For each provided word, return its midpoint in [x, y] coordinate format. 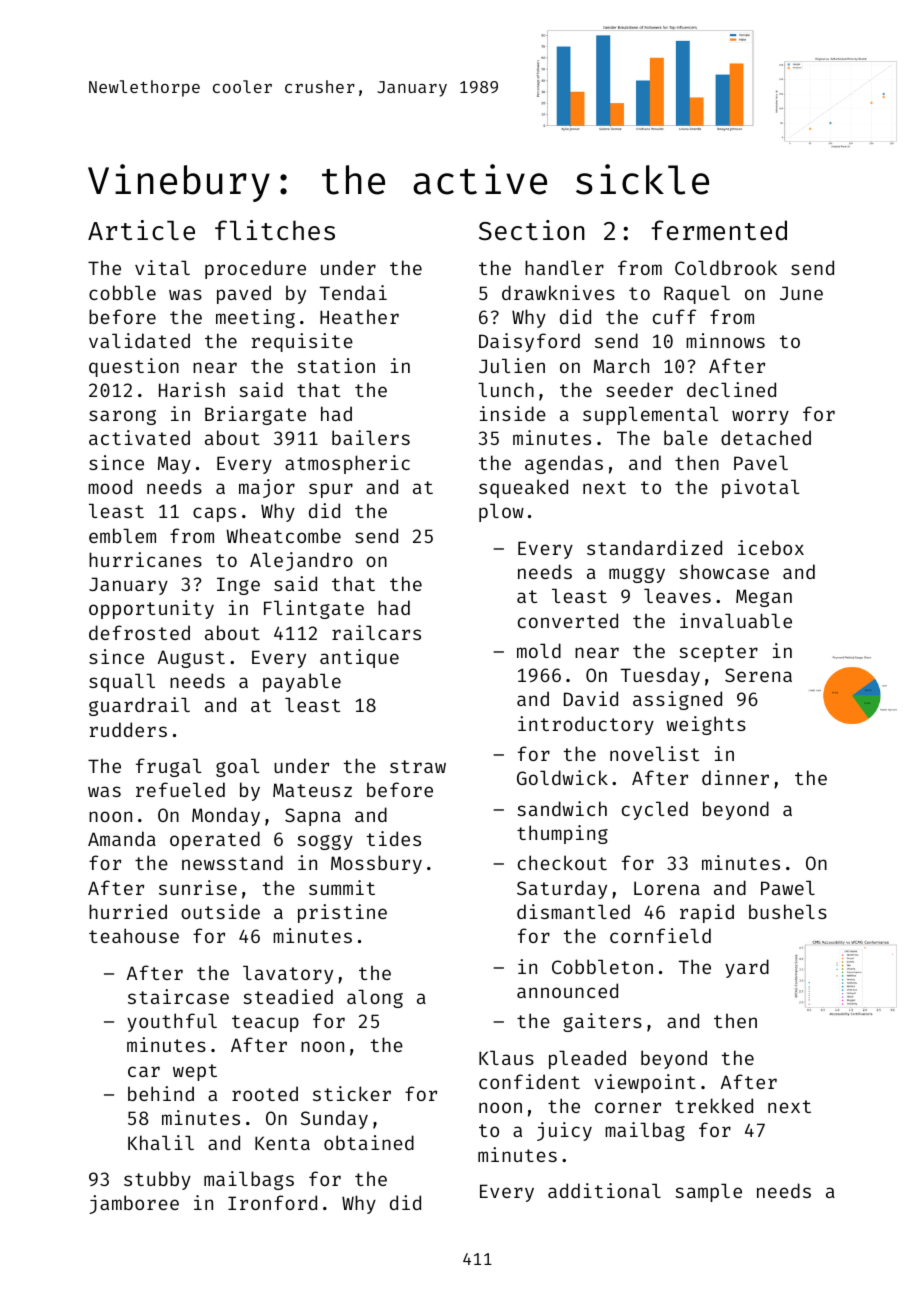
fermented [719, 230]
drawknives [558, 292]
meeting [255, 318]
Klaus [506, 1057]
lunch [506, 389]
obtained [369, 1142]
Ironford [272, 1202]
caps [214, 514]
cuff [674, 316]
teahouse [134, 935]
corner [628, 1107]
